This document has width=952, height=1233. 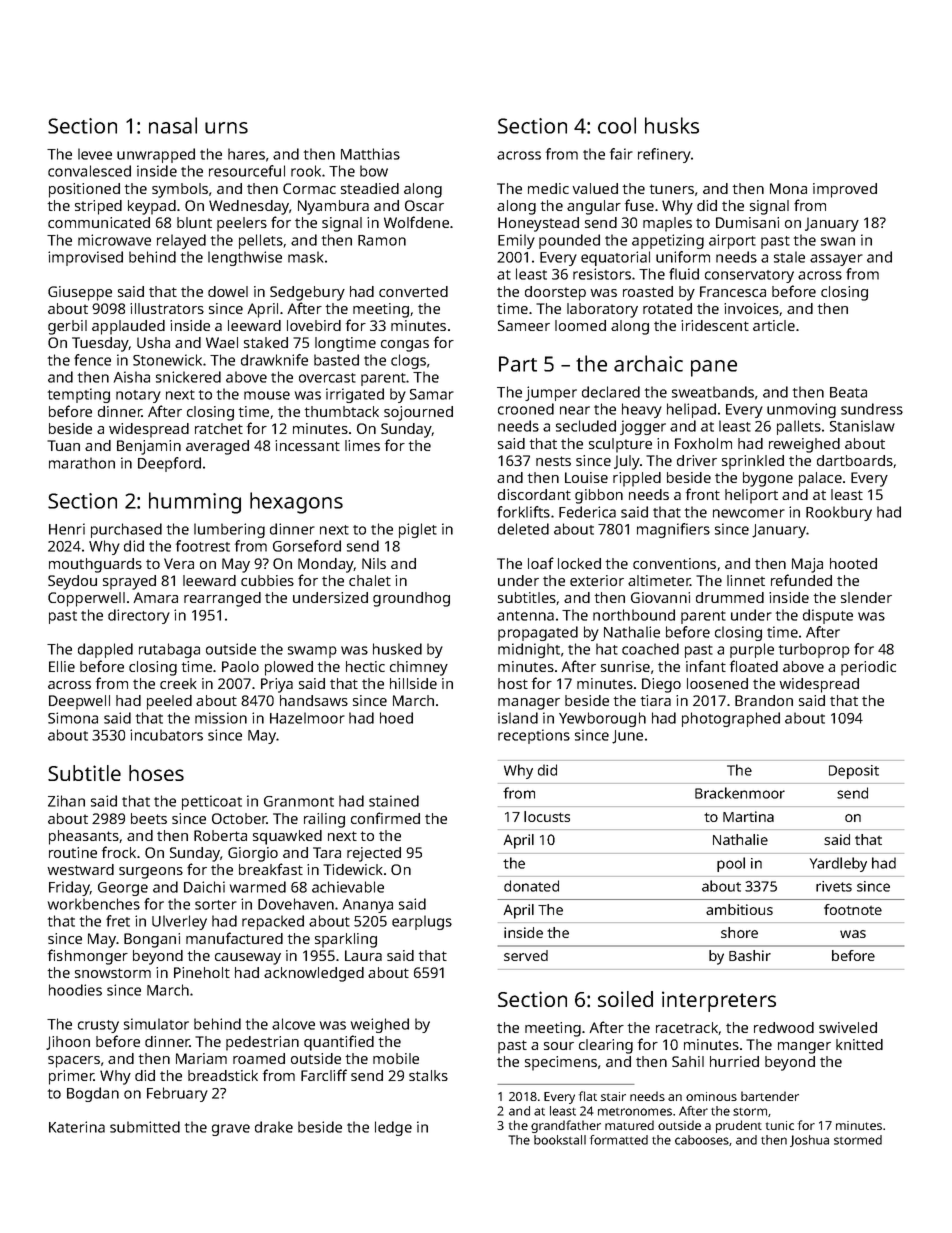 What do you see at coordinates (248, 959) in the document?
I see `causeway` at bounding box center [248, 959].
